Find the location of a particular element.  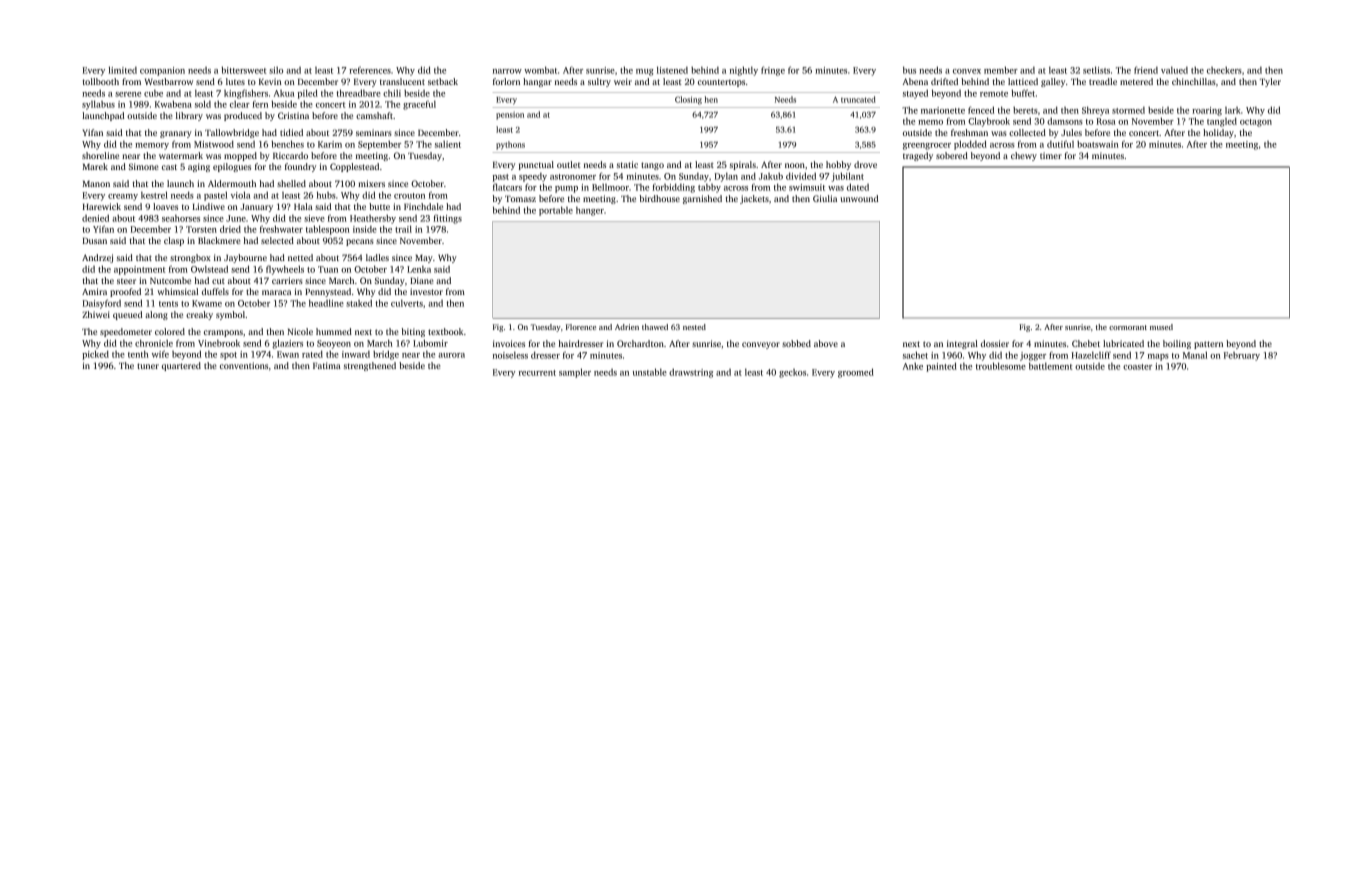

Amira is located at coordinates (94, 291).
